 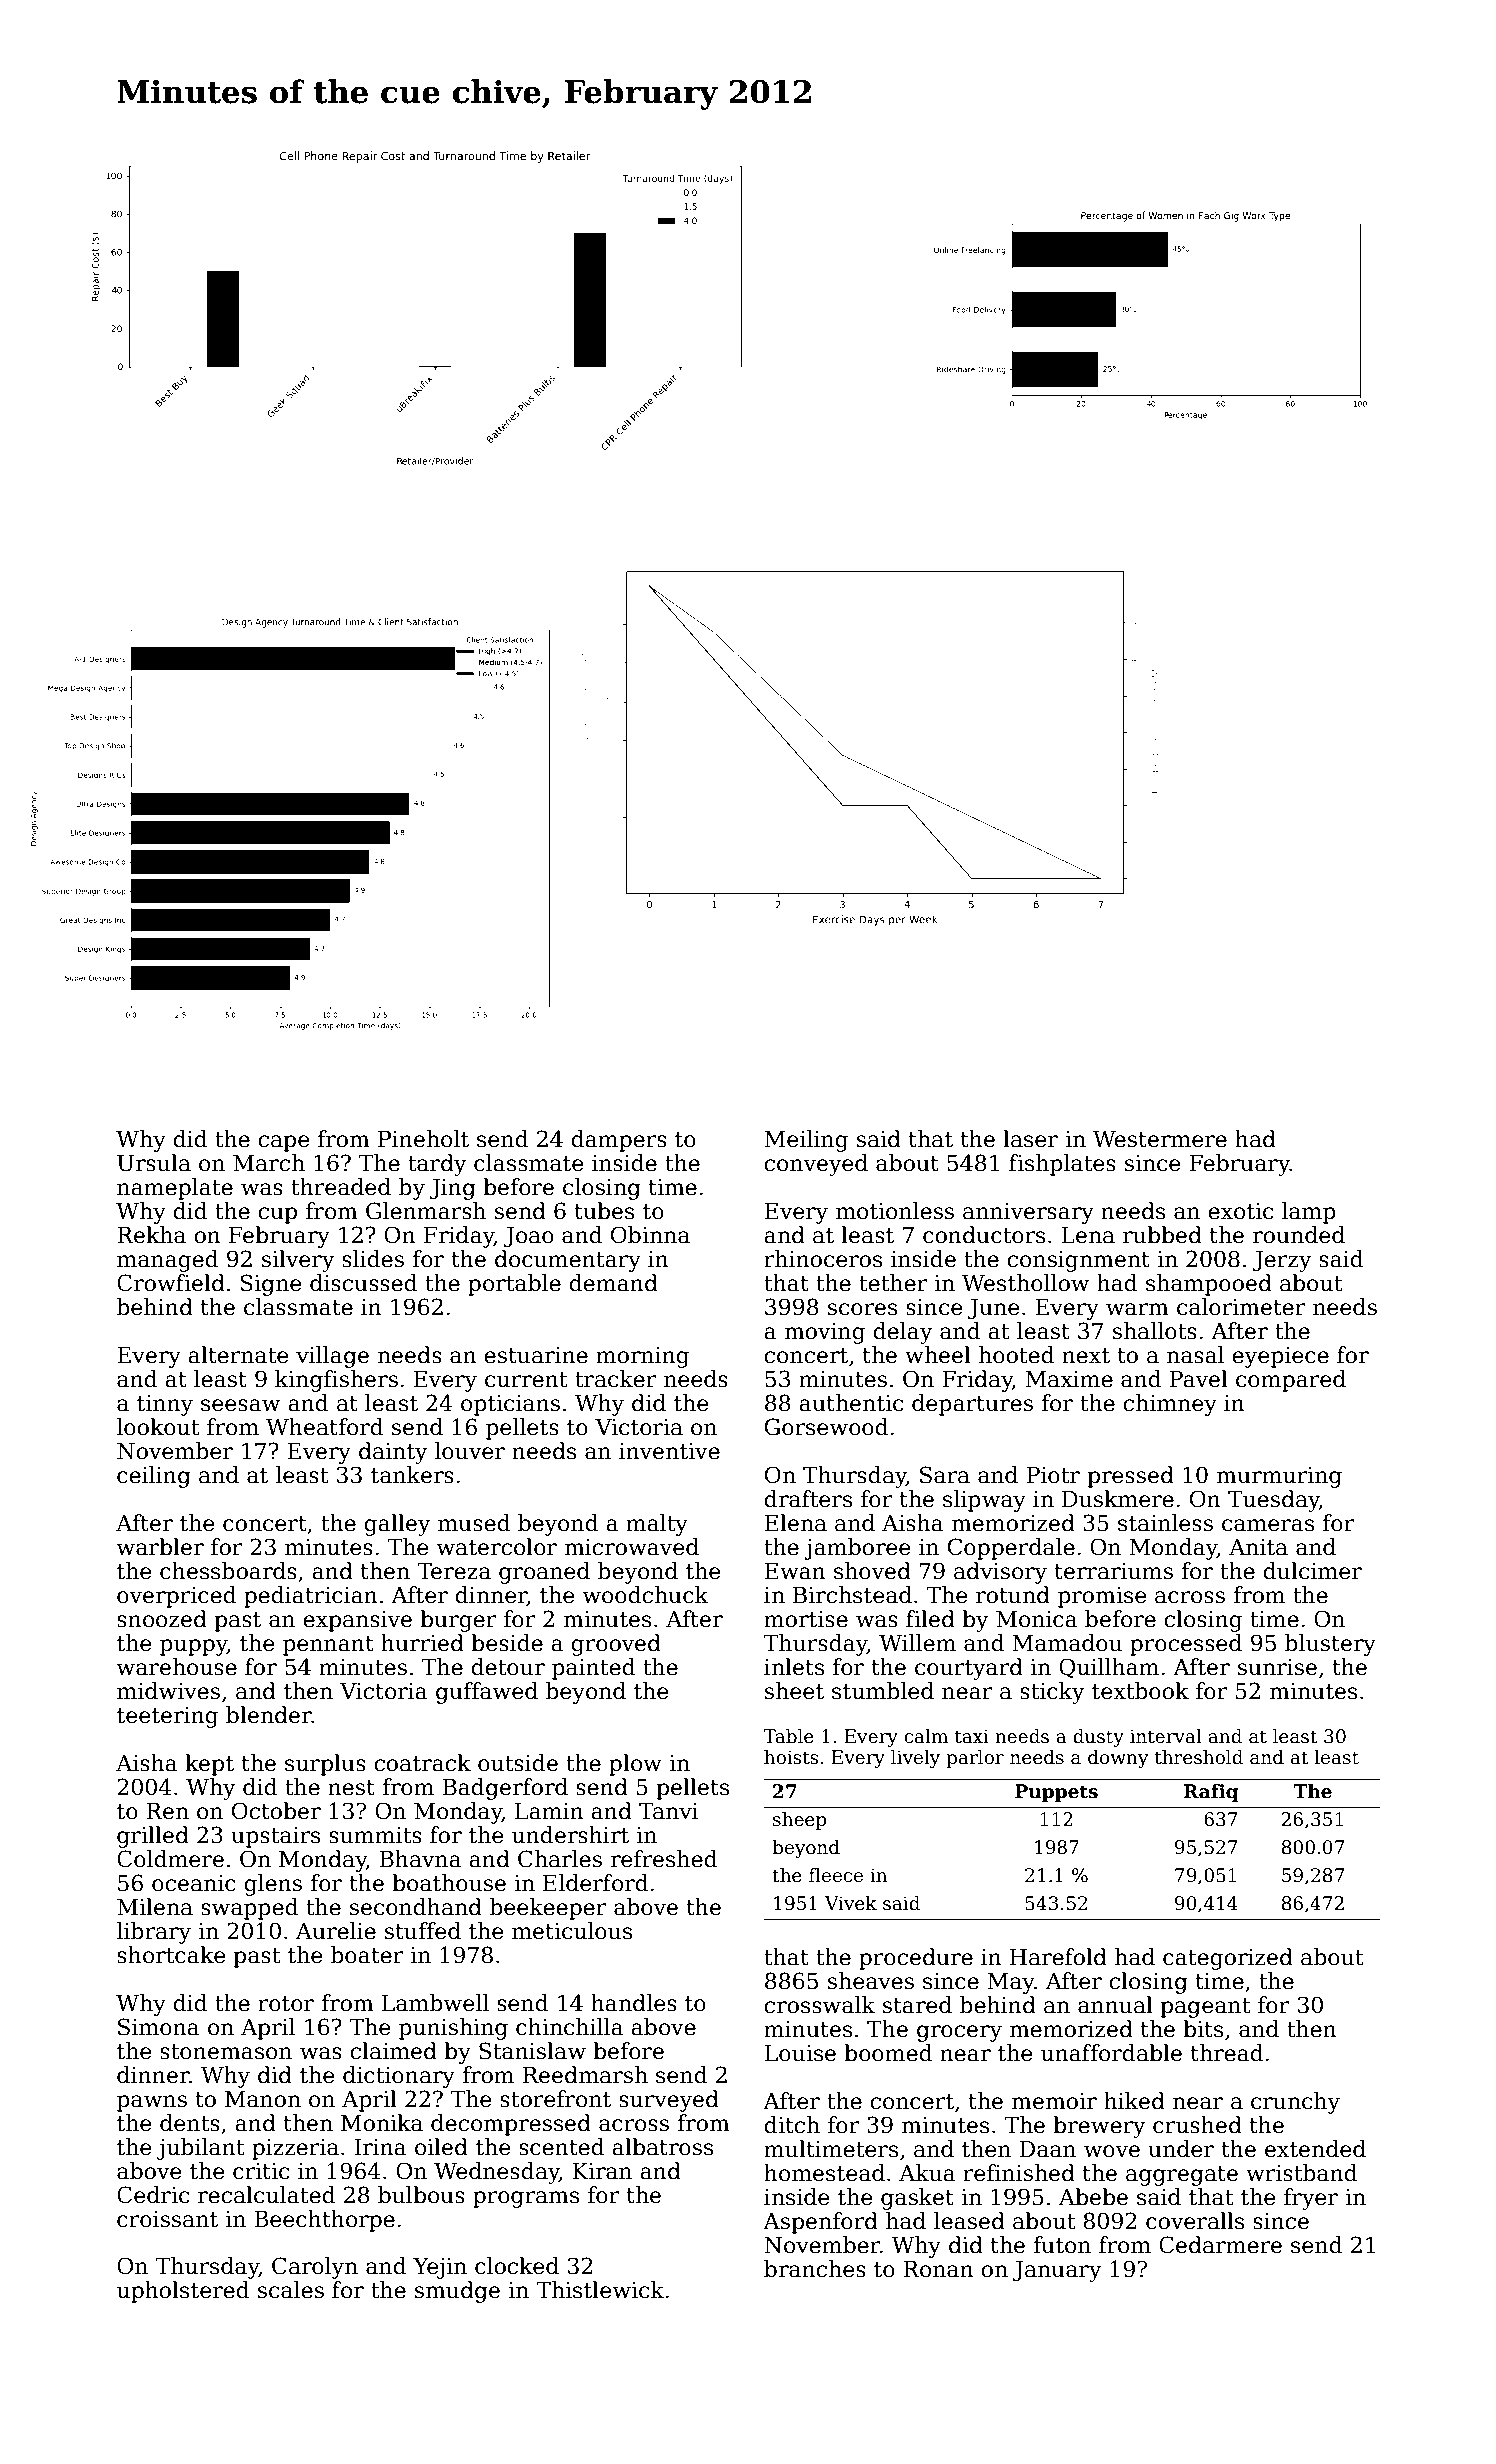 I want to click on detour, so click(x=508, y=1667).
